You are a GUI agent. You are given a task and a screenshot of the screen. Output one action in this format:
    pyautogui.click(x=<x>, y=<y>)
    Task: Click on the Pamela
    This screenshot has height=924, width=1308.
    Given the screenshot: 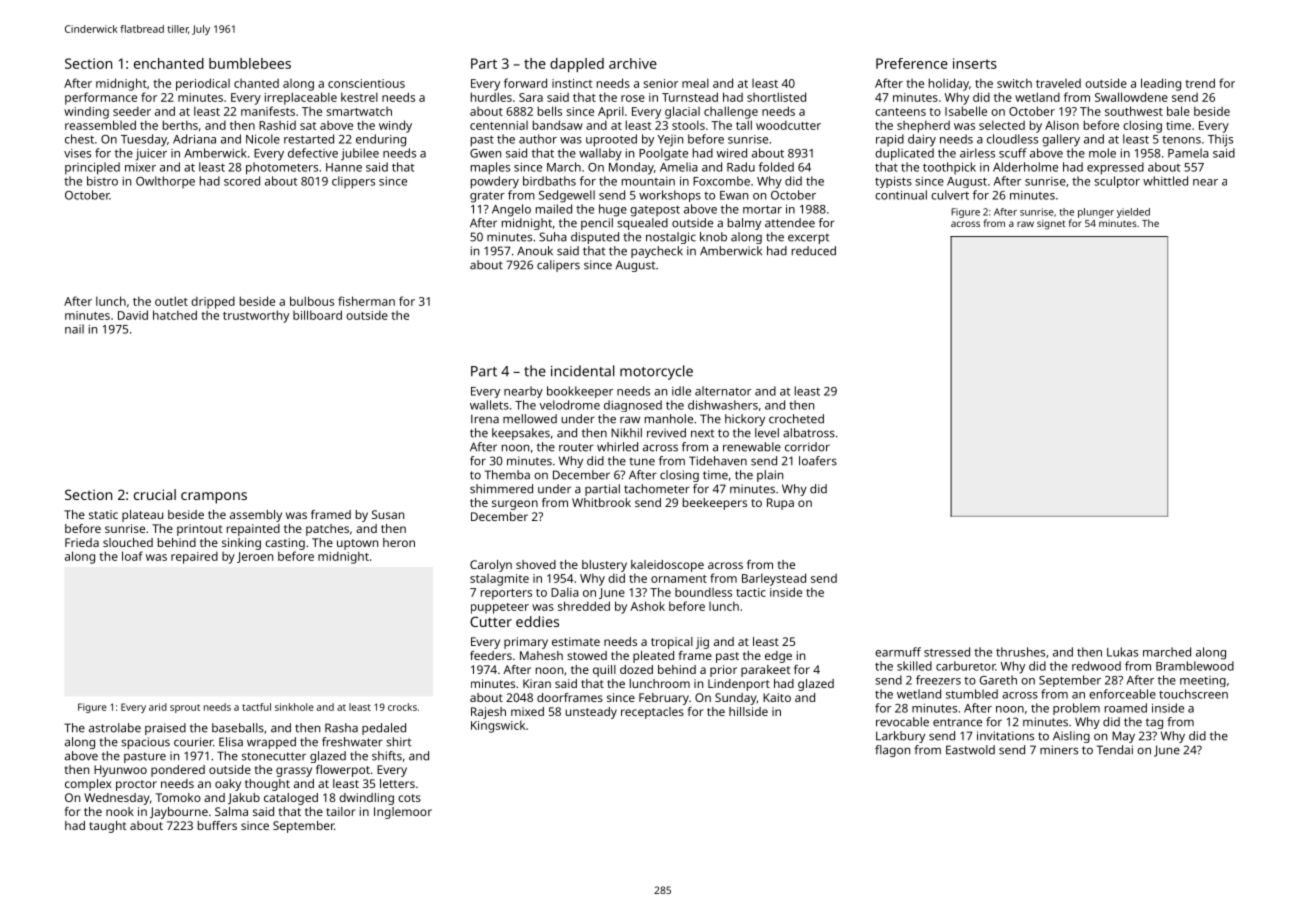 What is the action you would take?
    pyautogui.click(x=1188, y=153)
